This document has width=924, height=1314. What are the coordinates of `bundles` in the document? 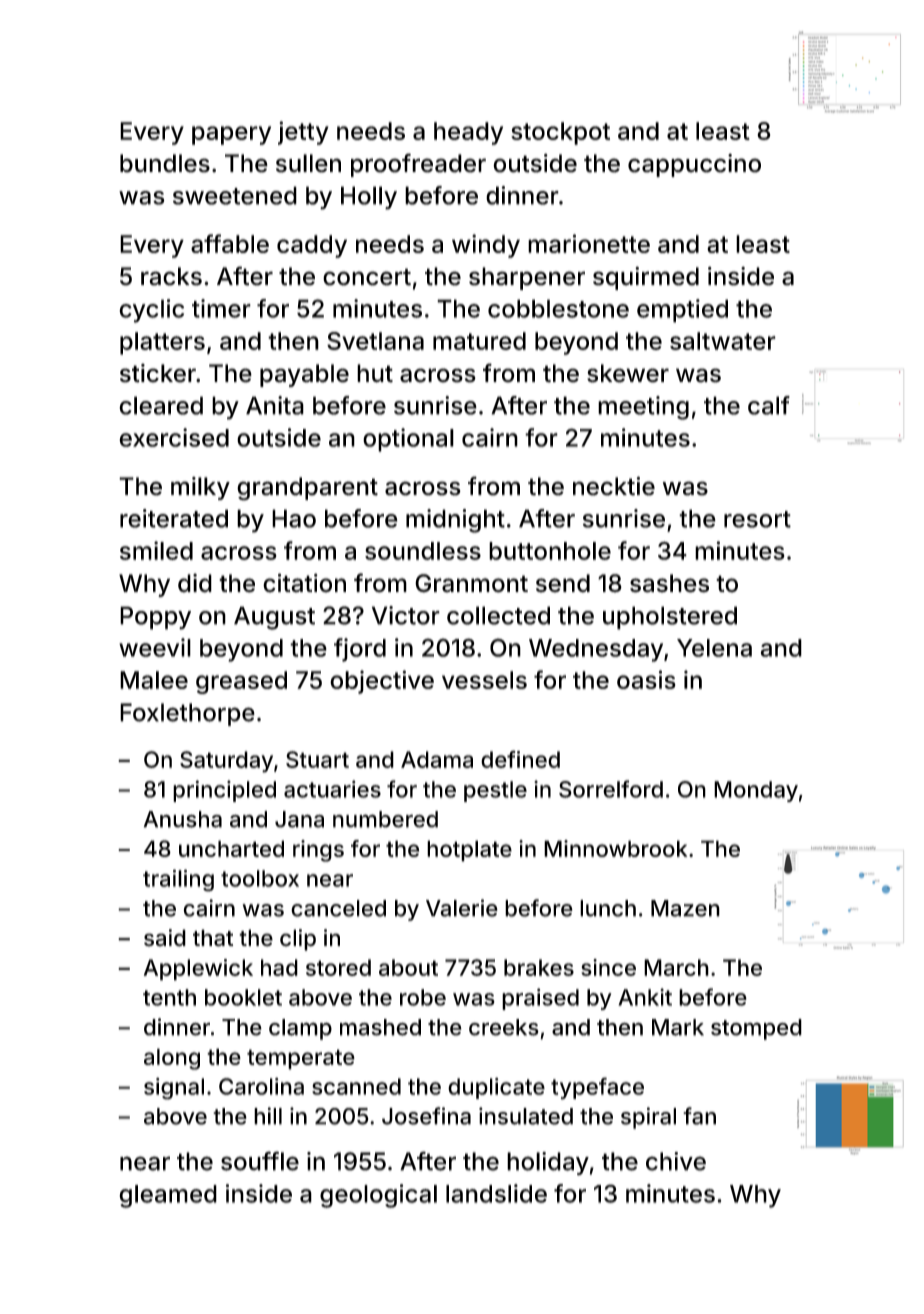 It's located at (165, 163).
